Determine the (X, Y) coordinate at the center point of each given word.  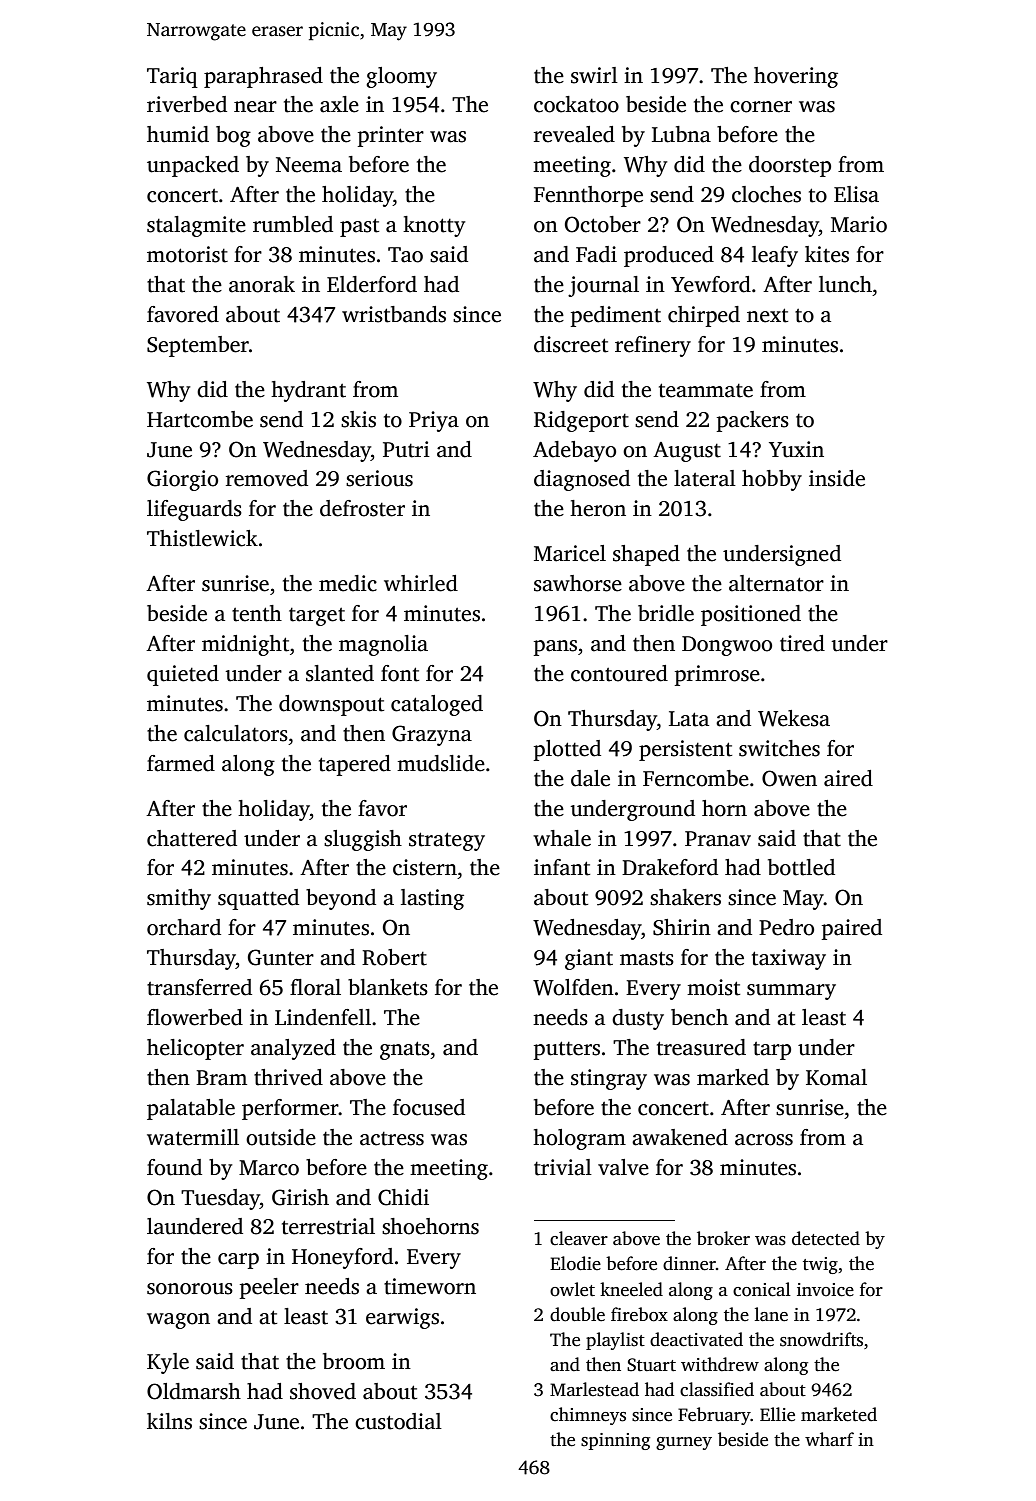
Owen (789, 778)
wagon (178, 1321)
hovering (796, 77)
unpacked (193, 166)
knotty (434, 226)
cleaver (579, 1238)
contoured (619, 673)
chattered (192, 838)
